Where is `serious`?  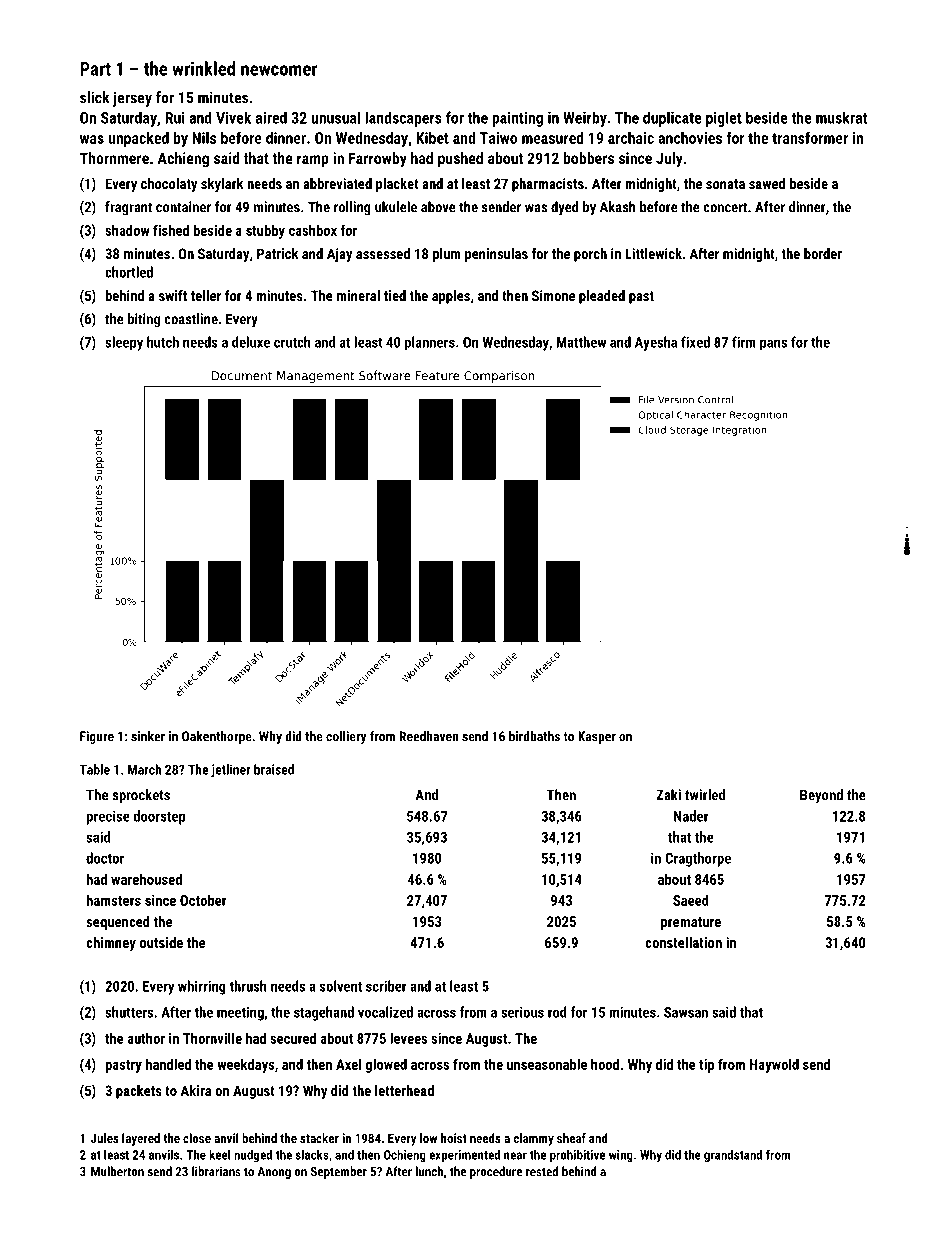 serious is located at coordinates (522, 1012).
